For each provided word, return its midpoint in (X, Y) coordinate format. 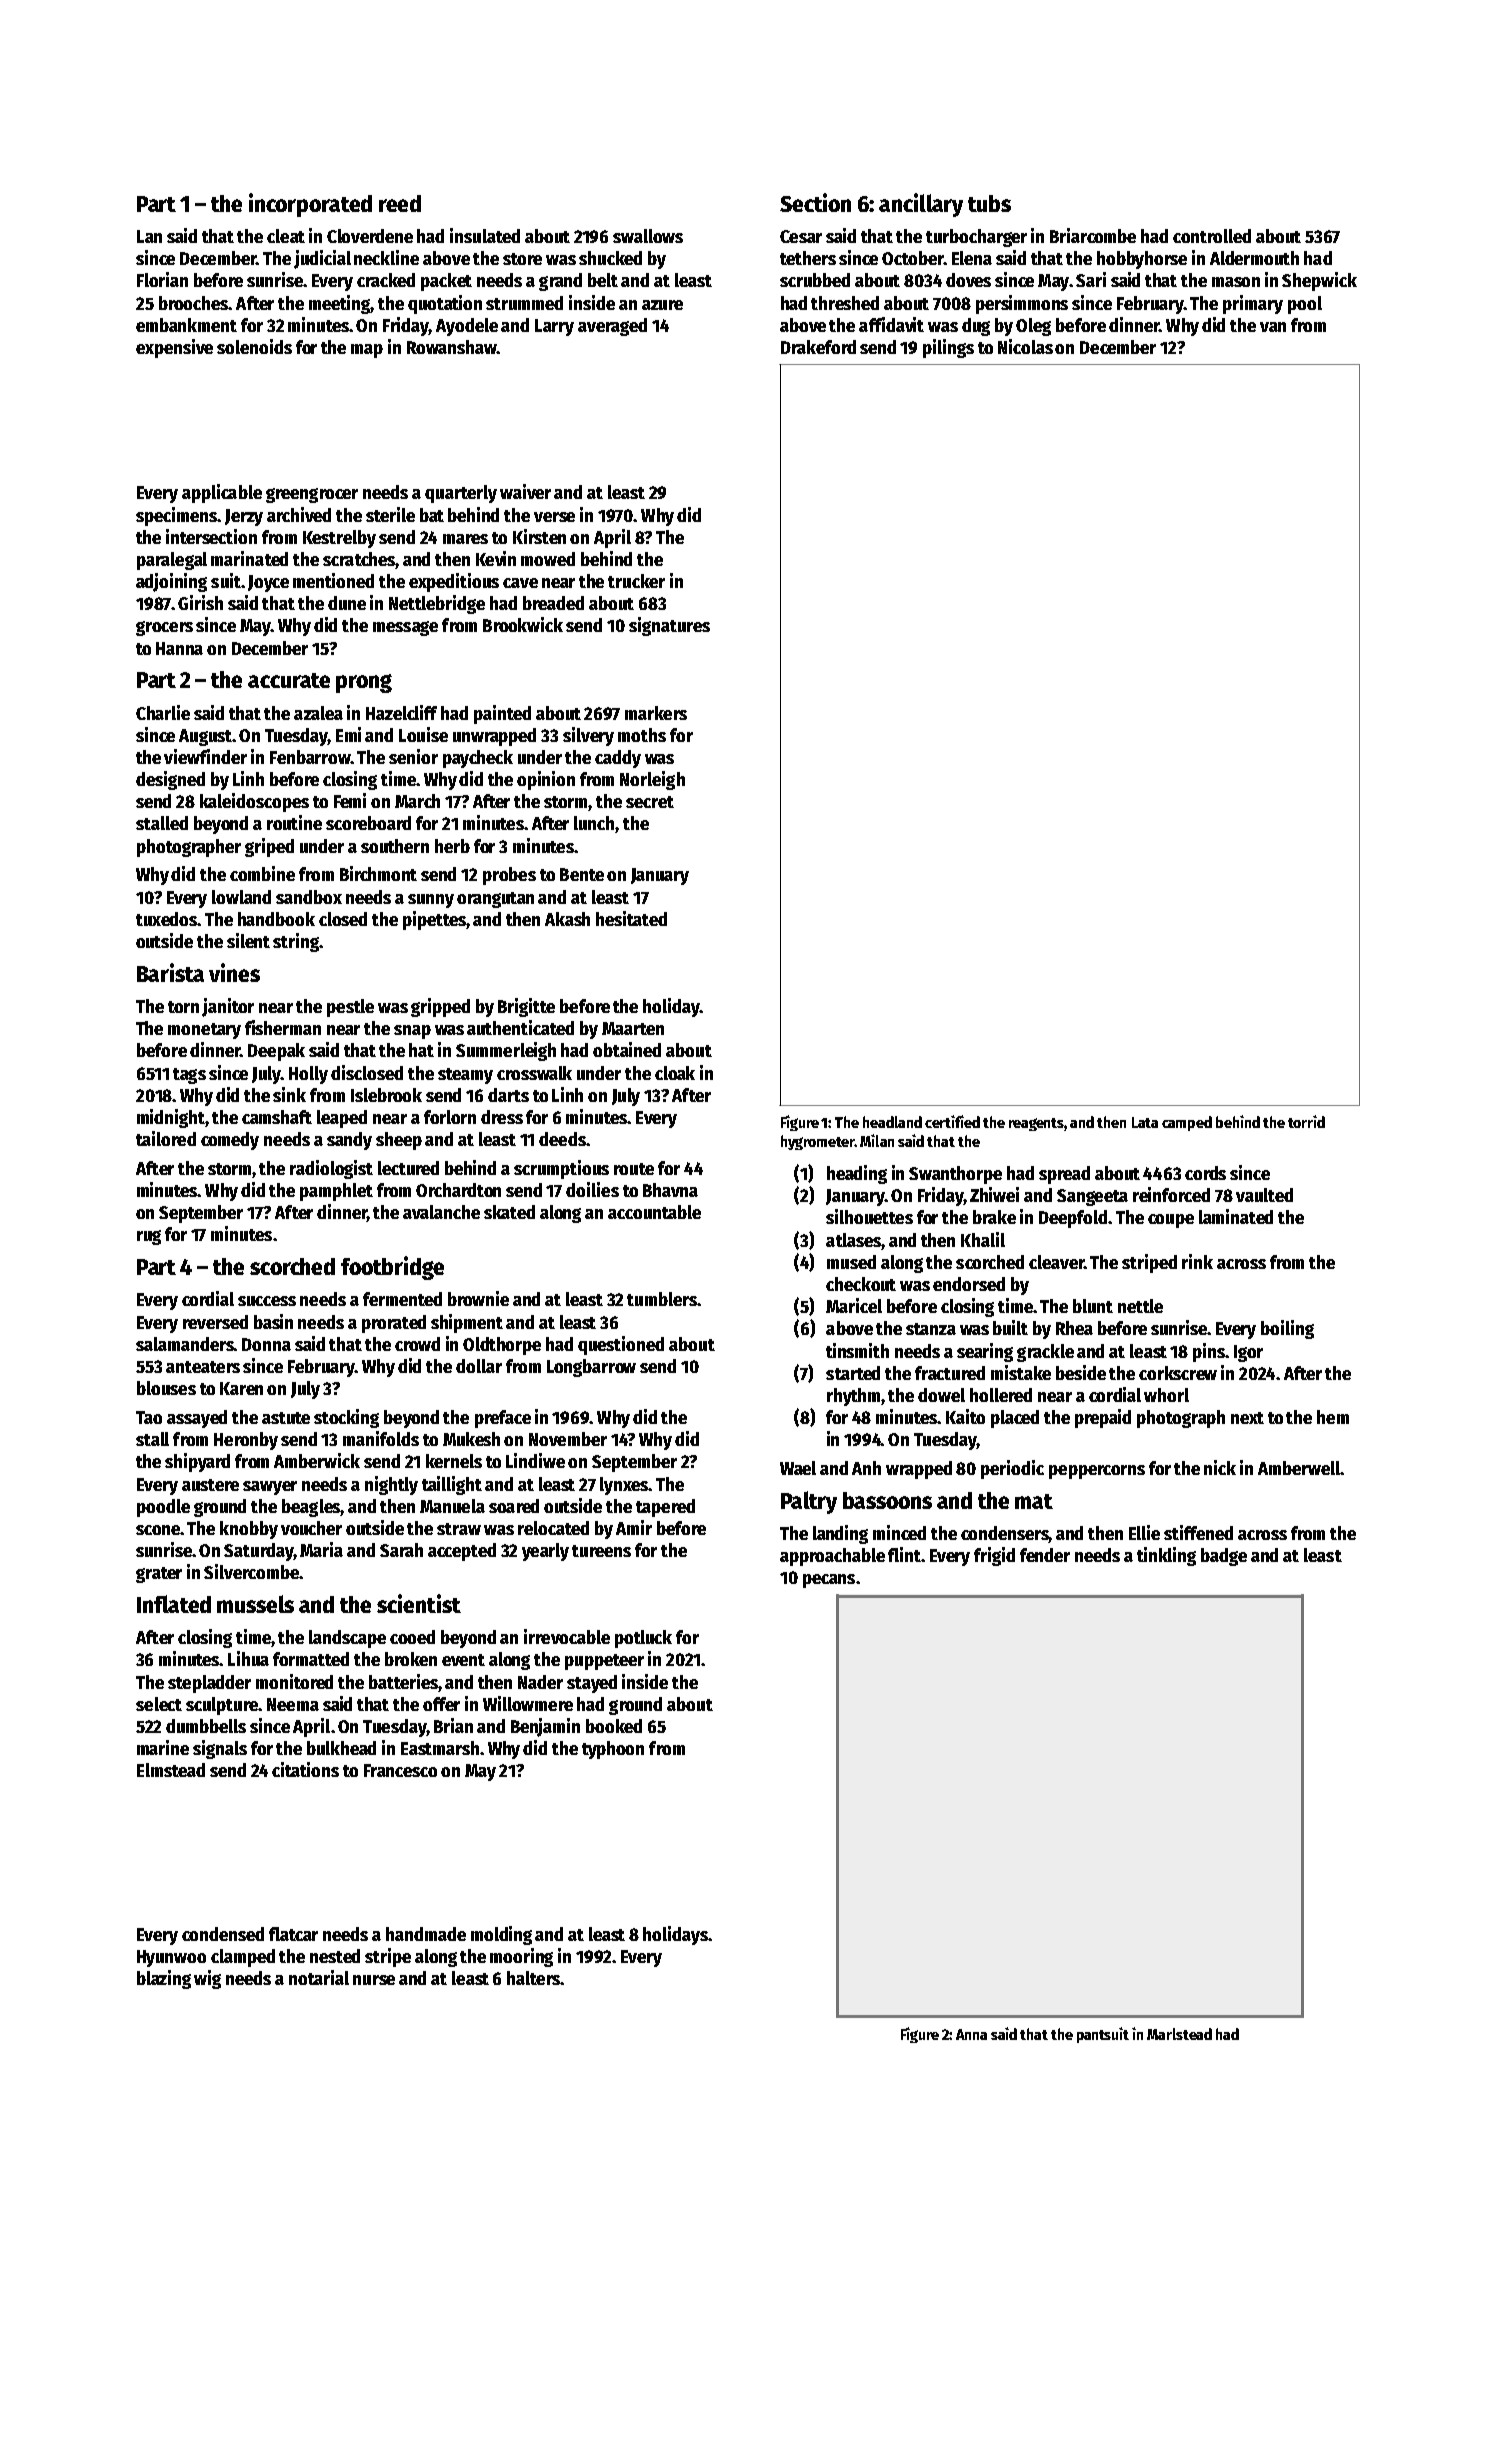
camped (1187, 1123)
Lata (1145, 1122)
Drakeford (818, 347)
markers (656, 713)
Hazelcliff (401, 712)
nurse (374, 1980)
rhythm (853, 1397)
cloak (675, 1073)
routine (294, 822)
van (1273, 327)
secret (650, 802)
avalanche (441, 1212)
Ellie (1144, 1532)
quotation (445, 304)
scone (158, 1530)
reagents (1036, 1124)
